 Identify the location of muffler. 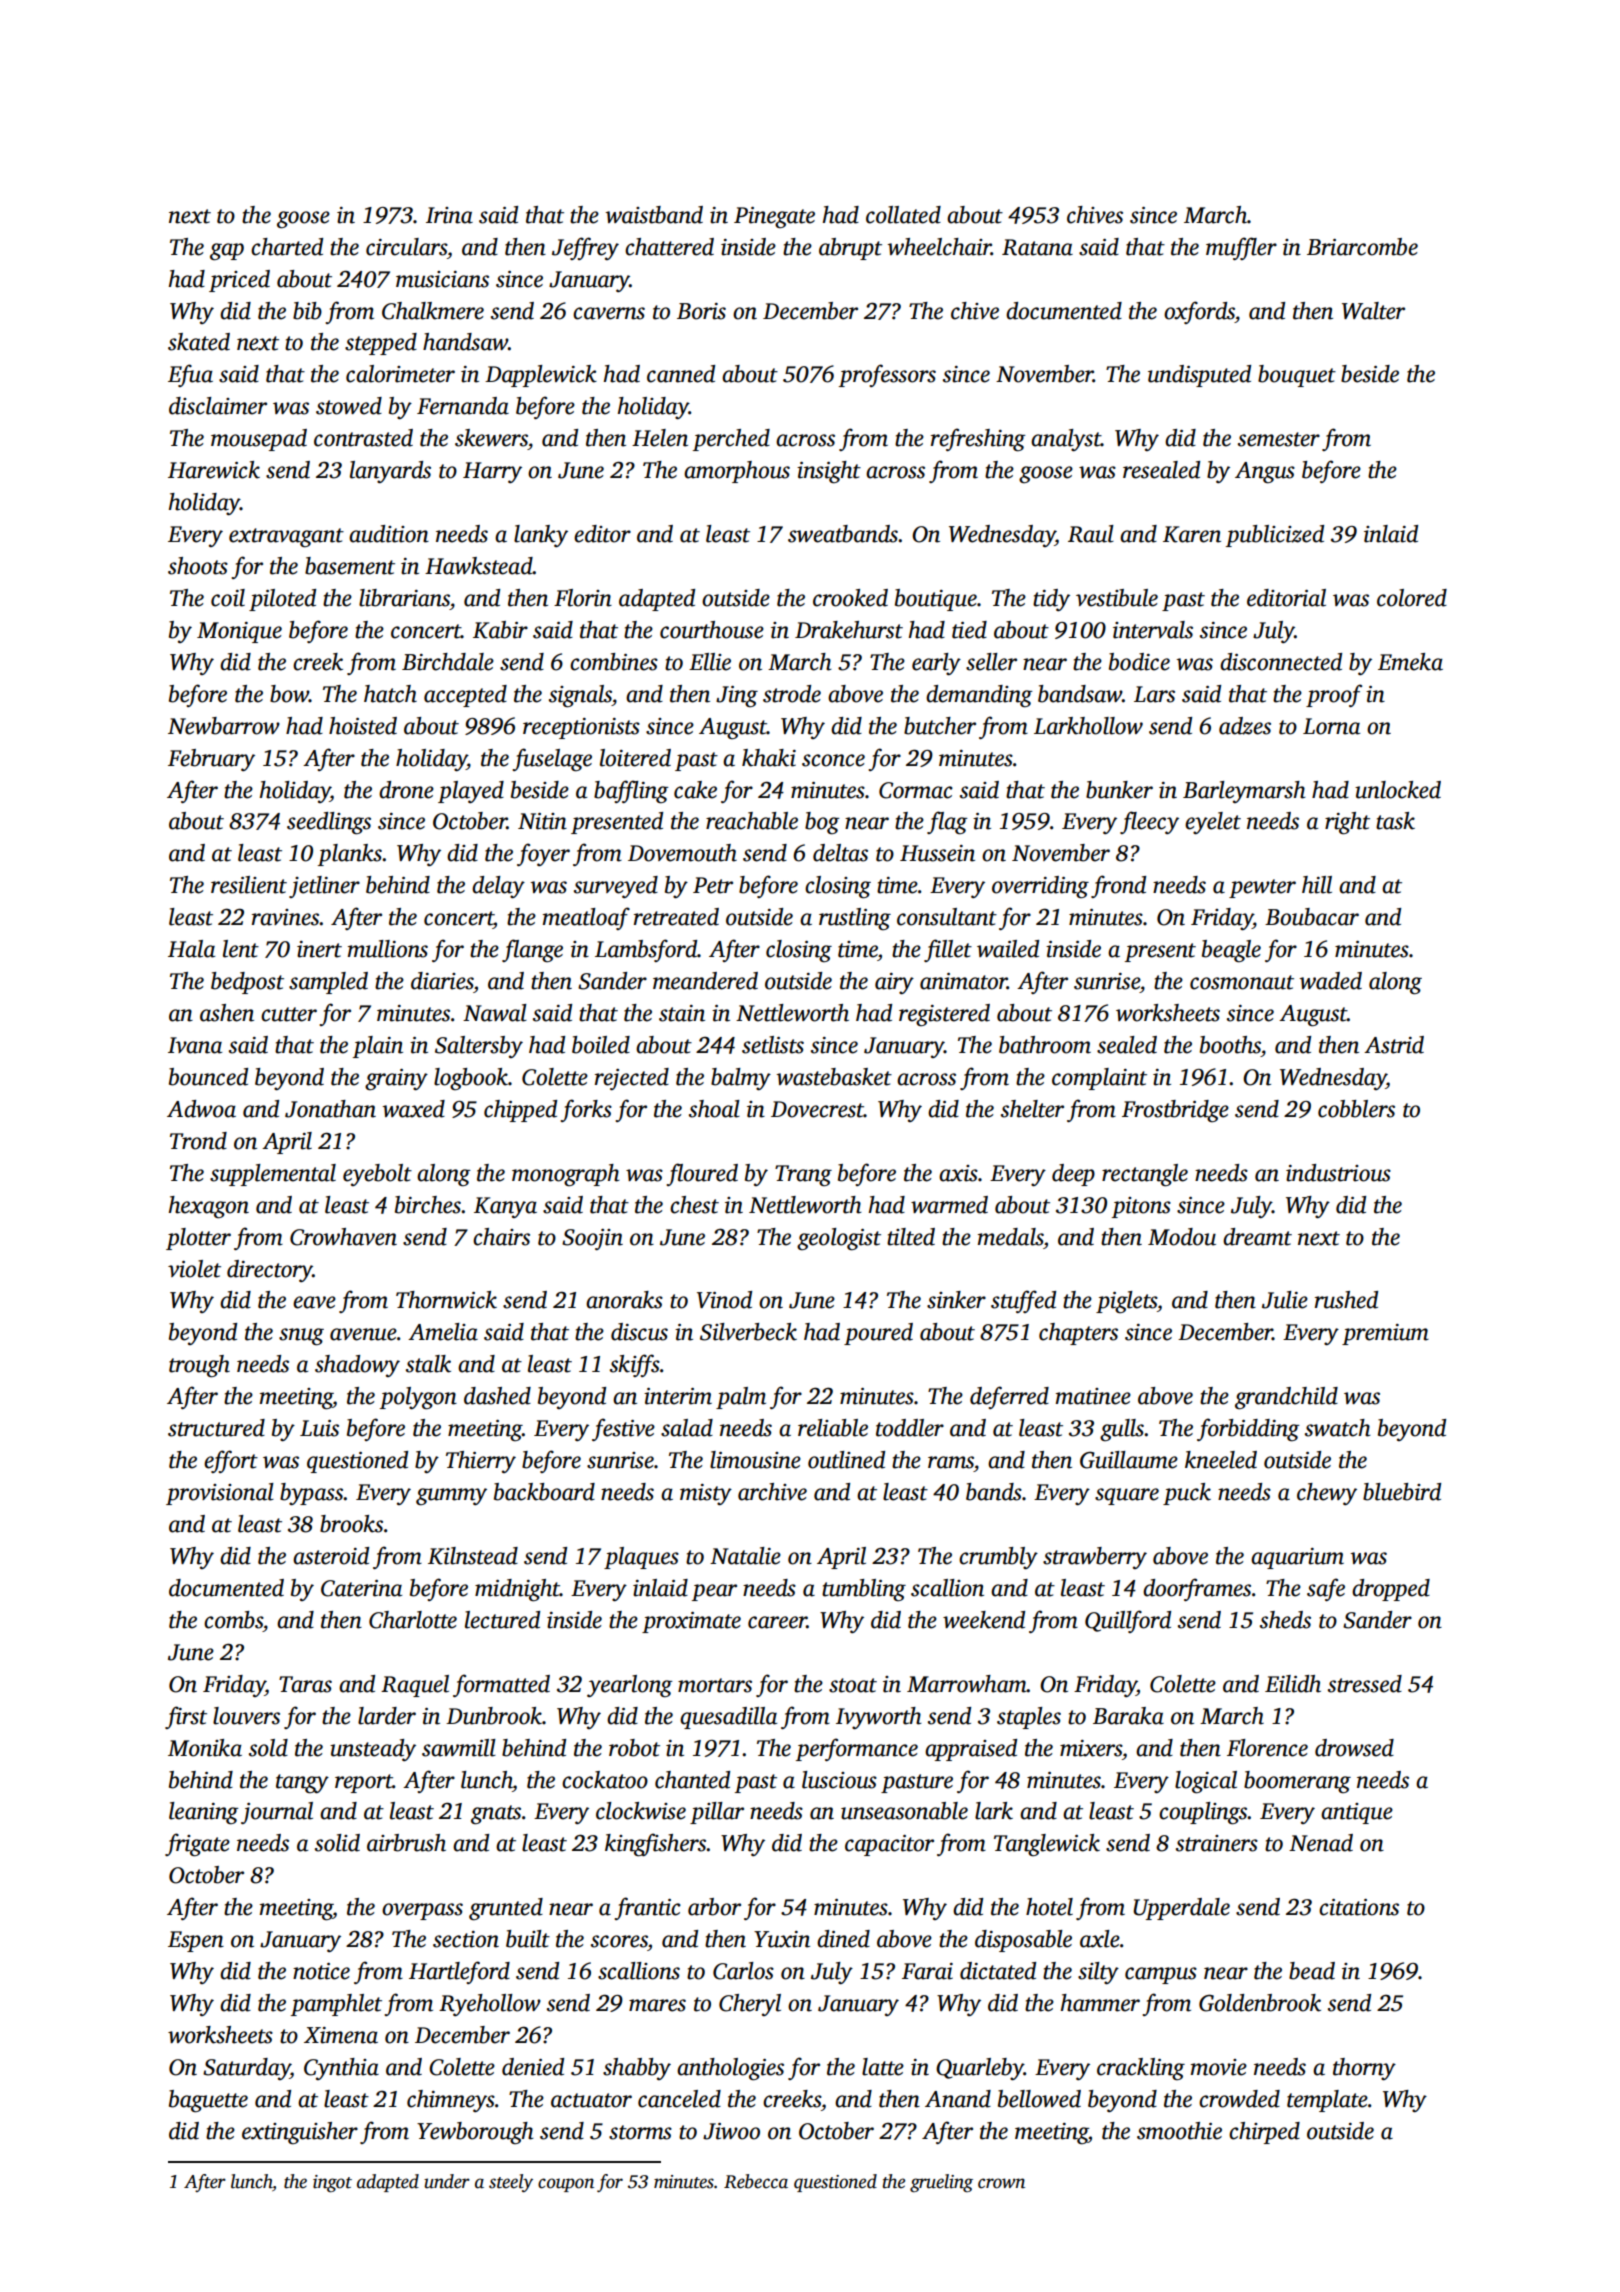
(1241, 248).
